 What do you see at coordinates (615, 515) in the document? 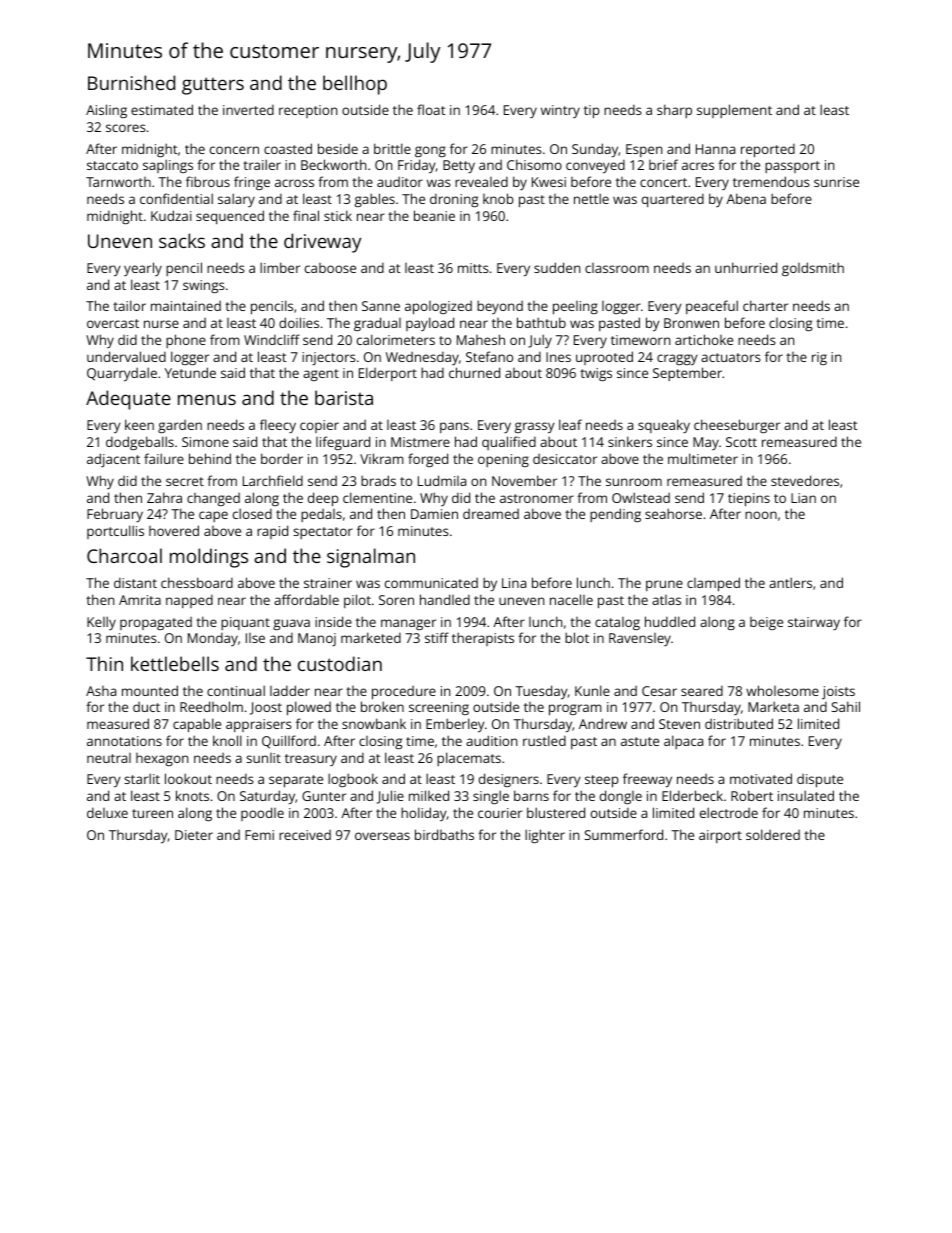
I see `pending` at bounding box center [615, 515].
